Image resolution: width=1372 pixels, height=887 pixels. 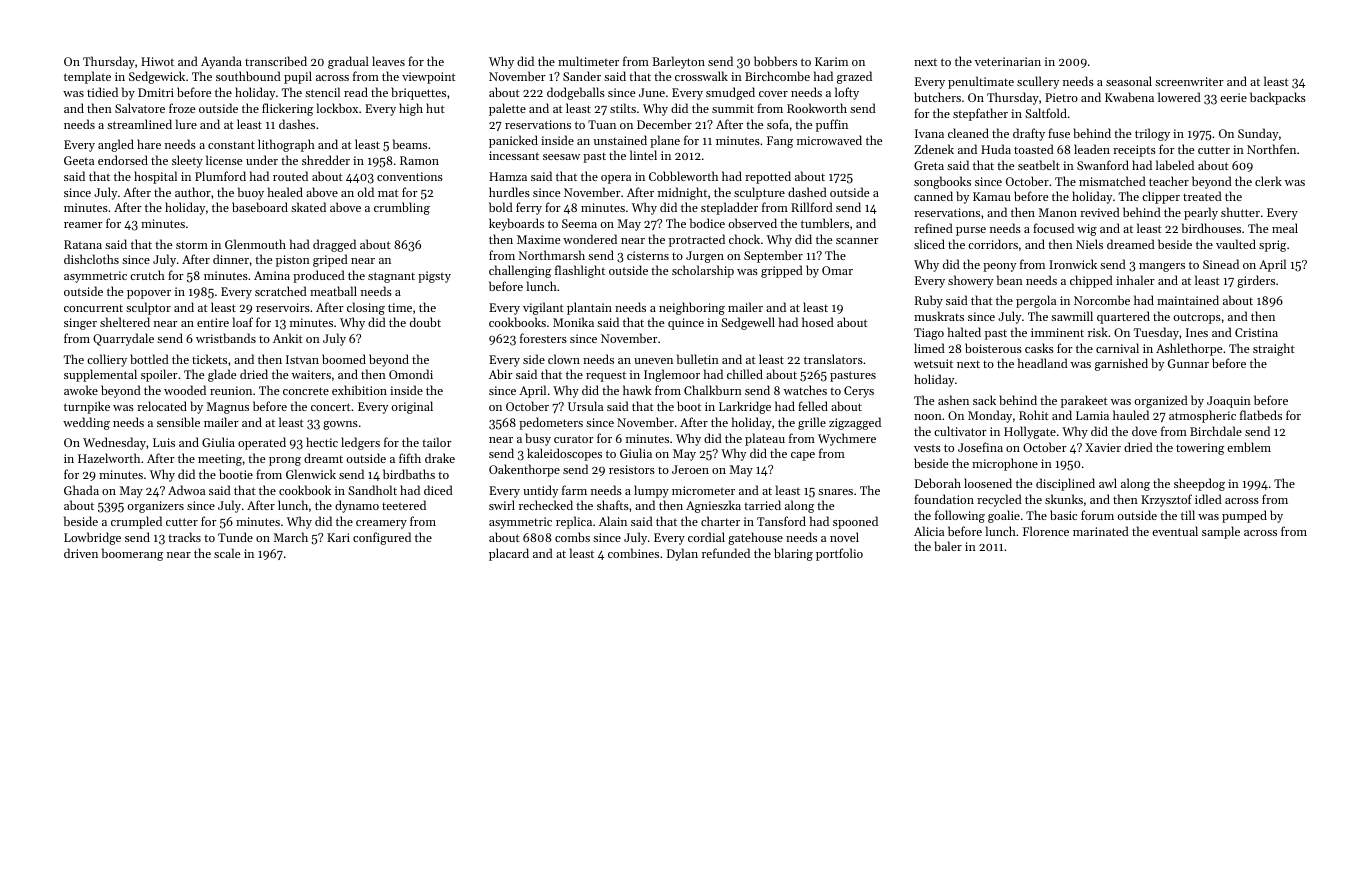 What do you see at coordinates (509, 554) in the screenshot?
I see `placard` at bounding box center [509, 554].
